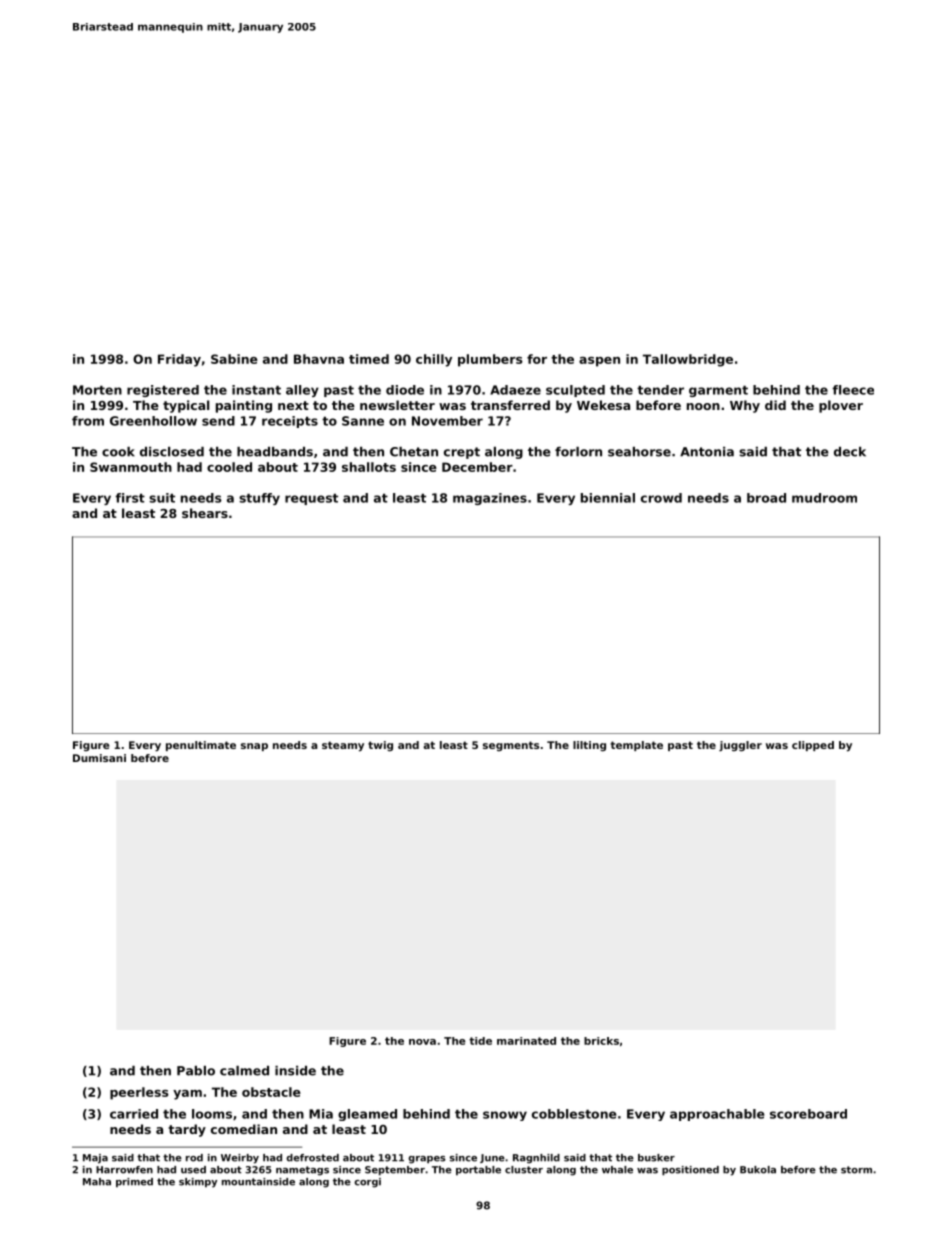 Image resolution: width=952 pixels, height=1233 pixels. What do you see at coordinates (688, 360) in the image?
I see `Tallowbridge` at bounding box center [688, 360].
